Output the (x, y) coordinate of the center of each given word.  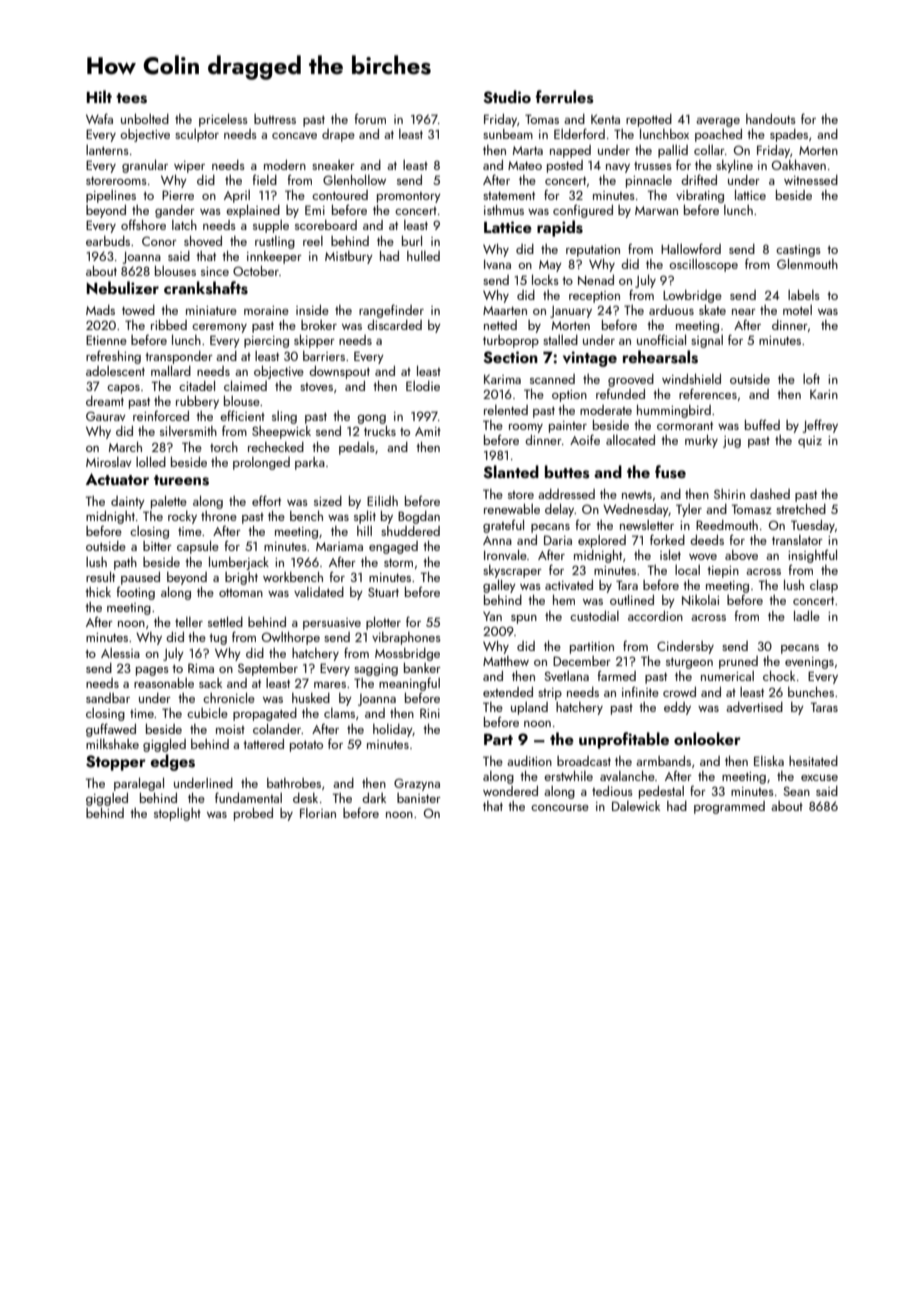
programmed (729, 807)
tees (131, 98)
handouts (771, 119)
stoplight (177, 814)
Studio (507, 97)
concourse (560, 808)
